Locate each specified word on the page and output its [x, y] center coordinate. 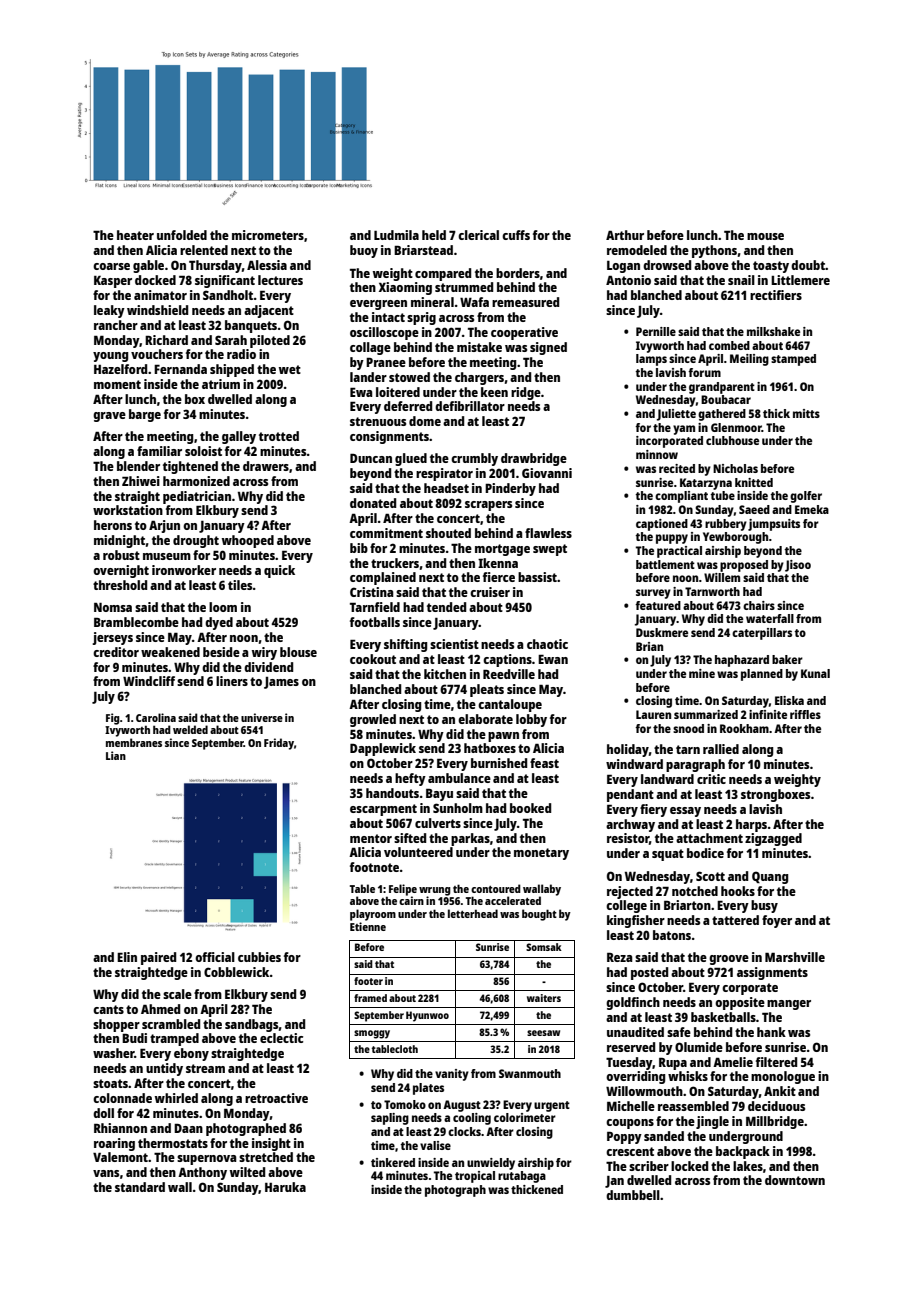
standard [140, 1187]
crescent [630, 1151]
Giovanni [547, 473]
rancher [116, 325]
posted [649, 973]
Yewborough [736, 538]
